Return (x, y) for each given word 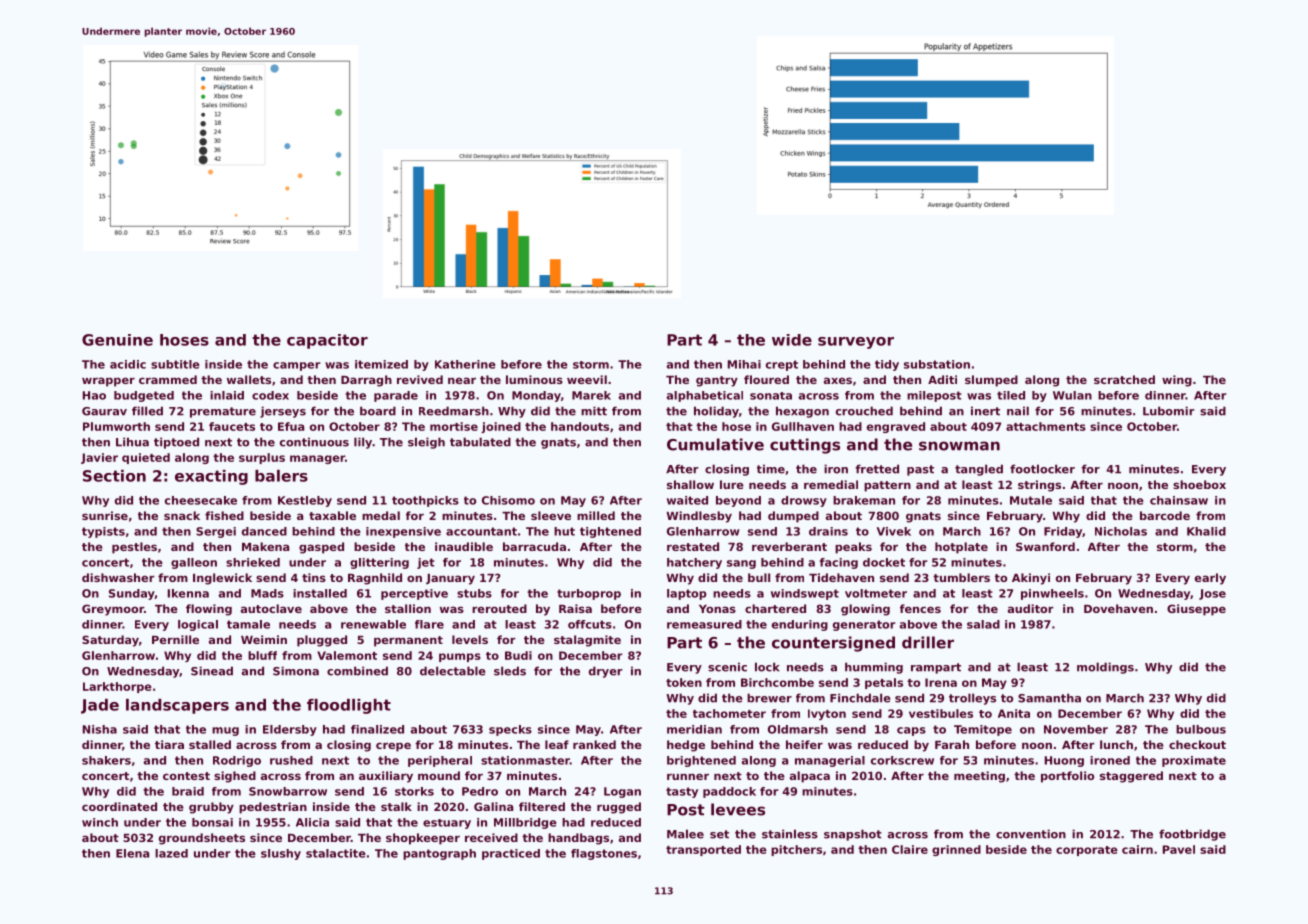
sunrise (105, 515)
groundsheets (202, 839)
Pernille (175, 639)
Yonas (717, 609)
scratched (1124, 379)
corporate (1087, 851)
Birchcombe (777, 682)
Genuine (117, 340)
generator (864, 625)
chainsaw (1179, 500)
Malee (685, 834)
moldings (1105, 668)
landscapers (177, 706)
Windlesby (699, 517)
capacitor (327, 341)
